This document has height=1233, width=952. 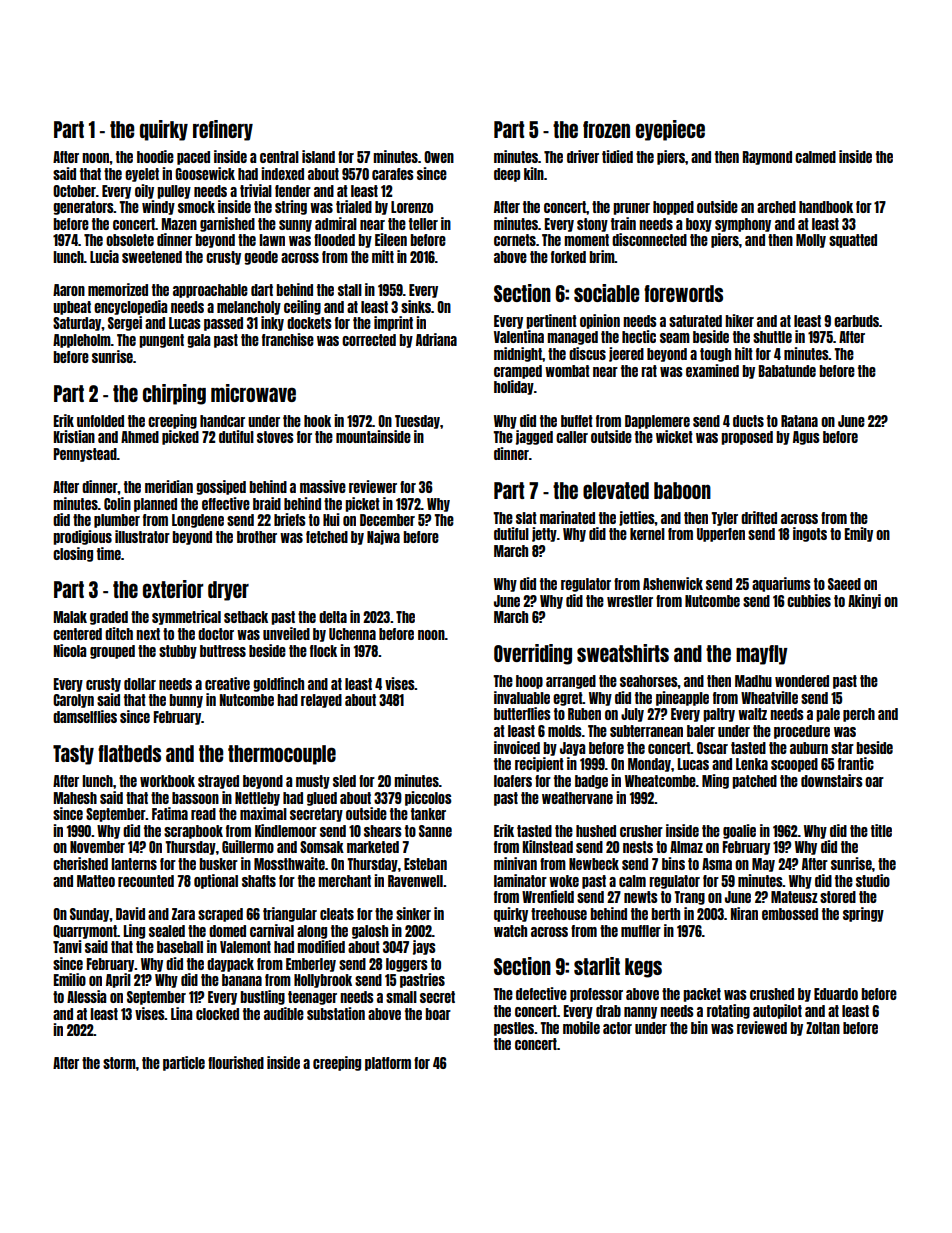 I want to click on frozen, so click(x=606, y=129).
